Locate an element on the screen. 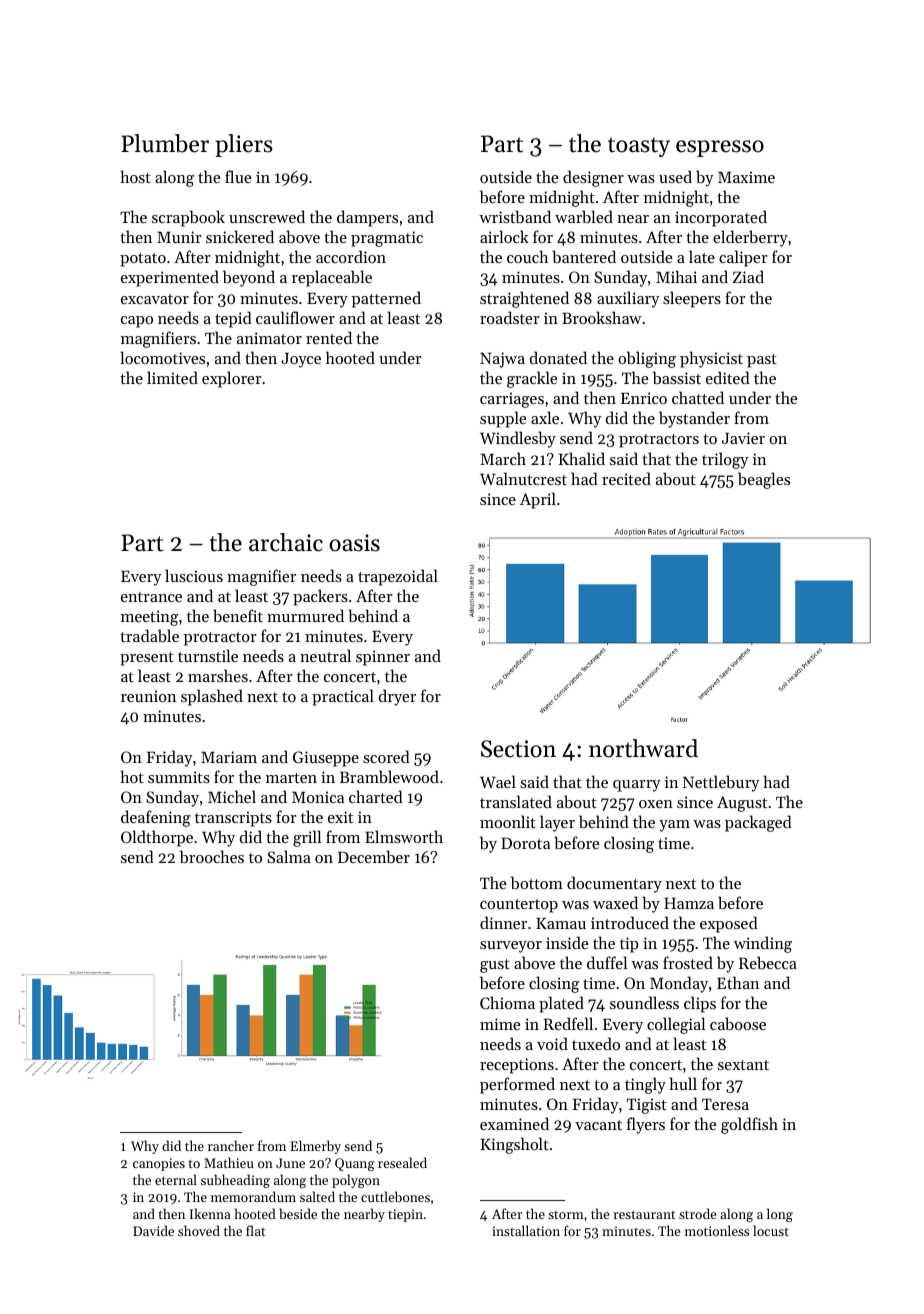 The width and height of the screenshot is (924, 1314). Walnutcrest is located at coordinates (523, 478).
